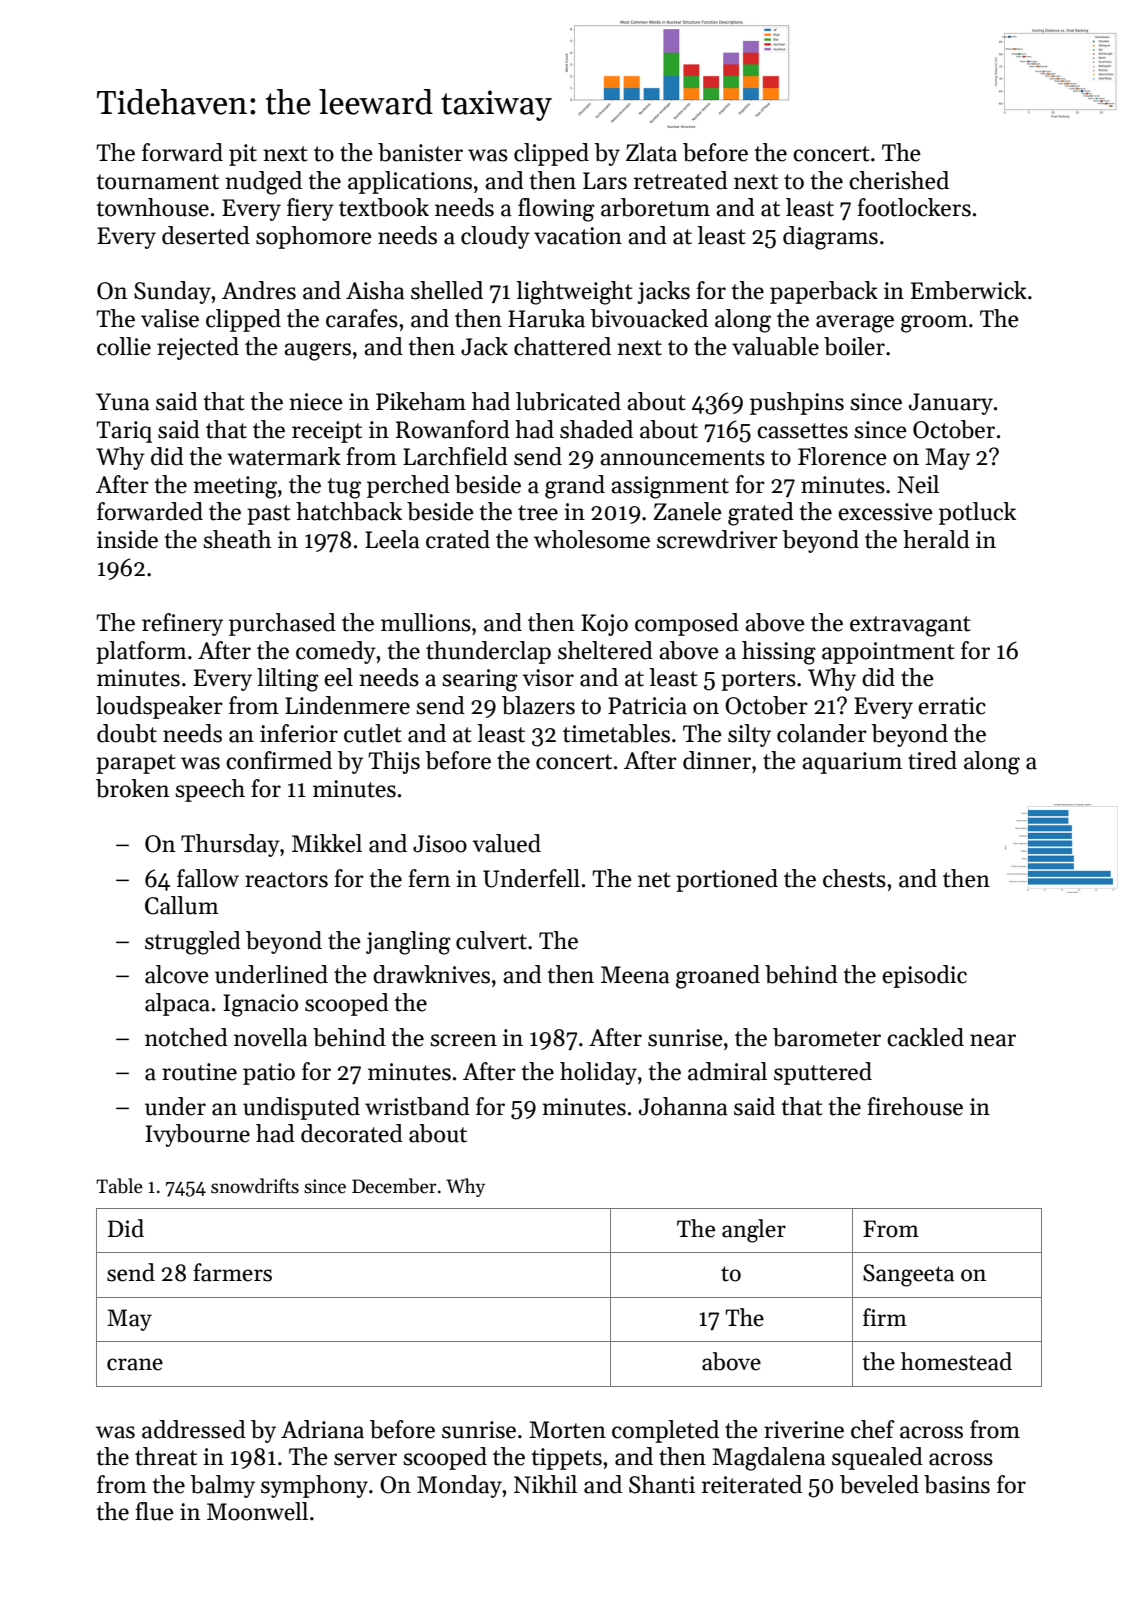 The height and width of the screenshot is (1610, 1138). I want to click on Shanti, so click(662, 1484).
